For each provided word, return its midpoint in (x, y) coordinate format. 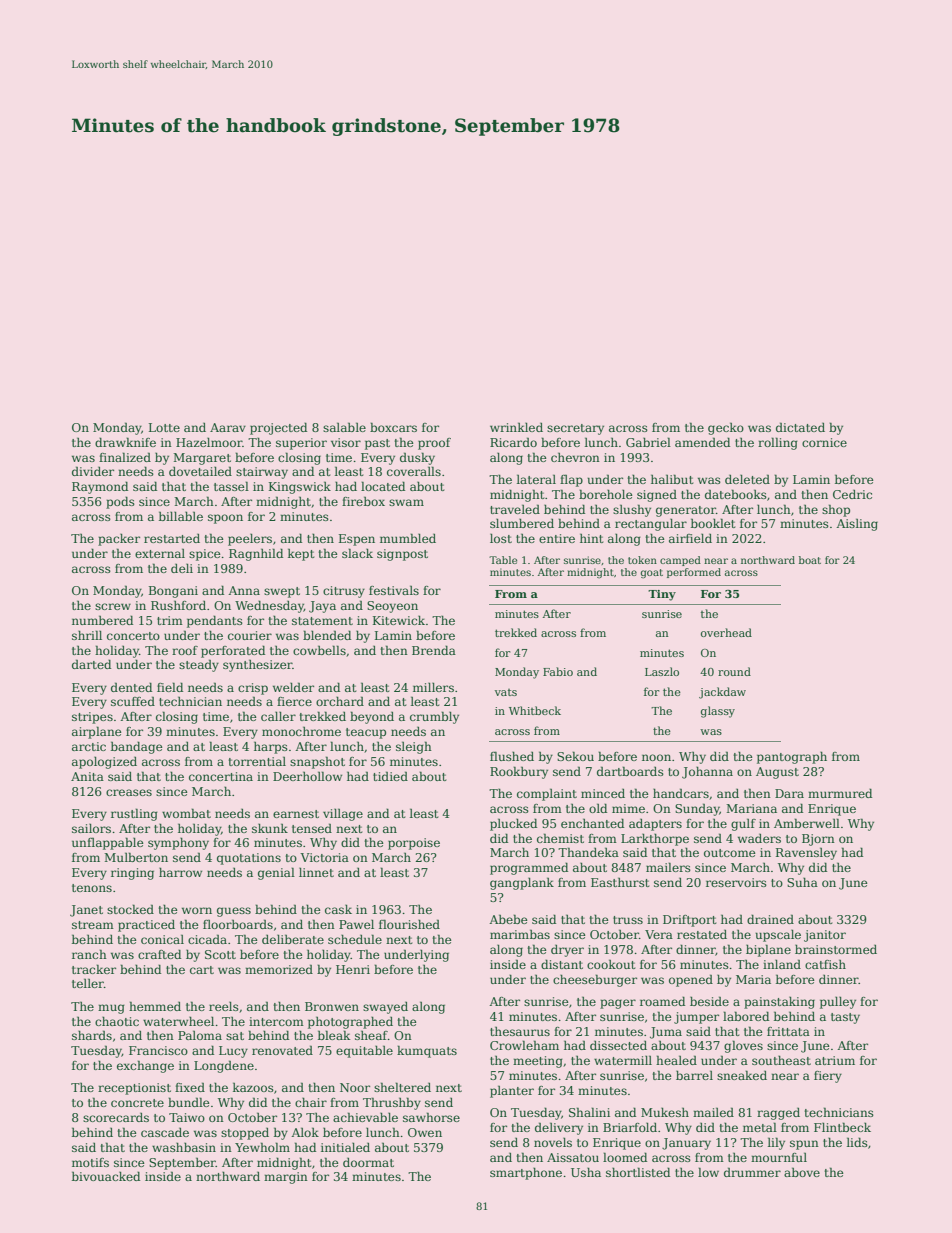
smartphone (526, 1173)
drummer (752, 1172)
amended (702, 442)
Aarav (228, 427)
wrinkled (516, 427)
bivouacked (106, 1176)
